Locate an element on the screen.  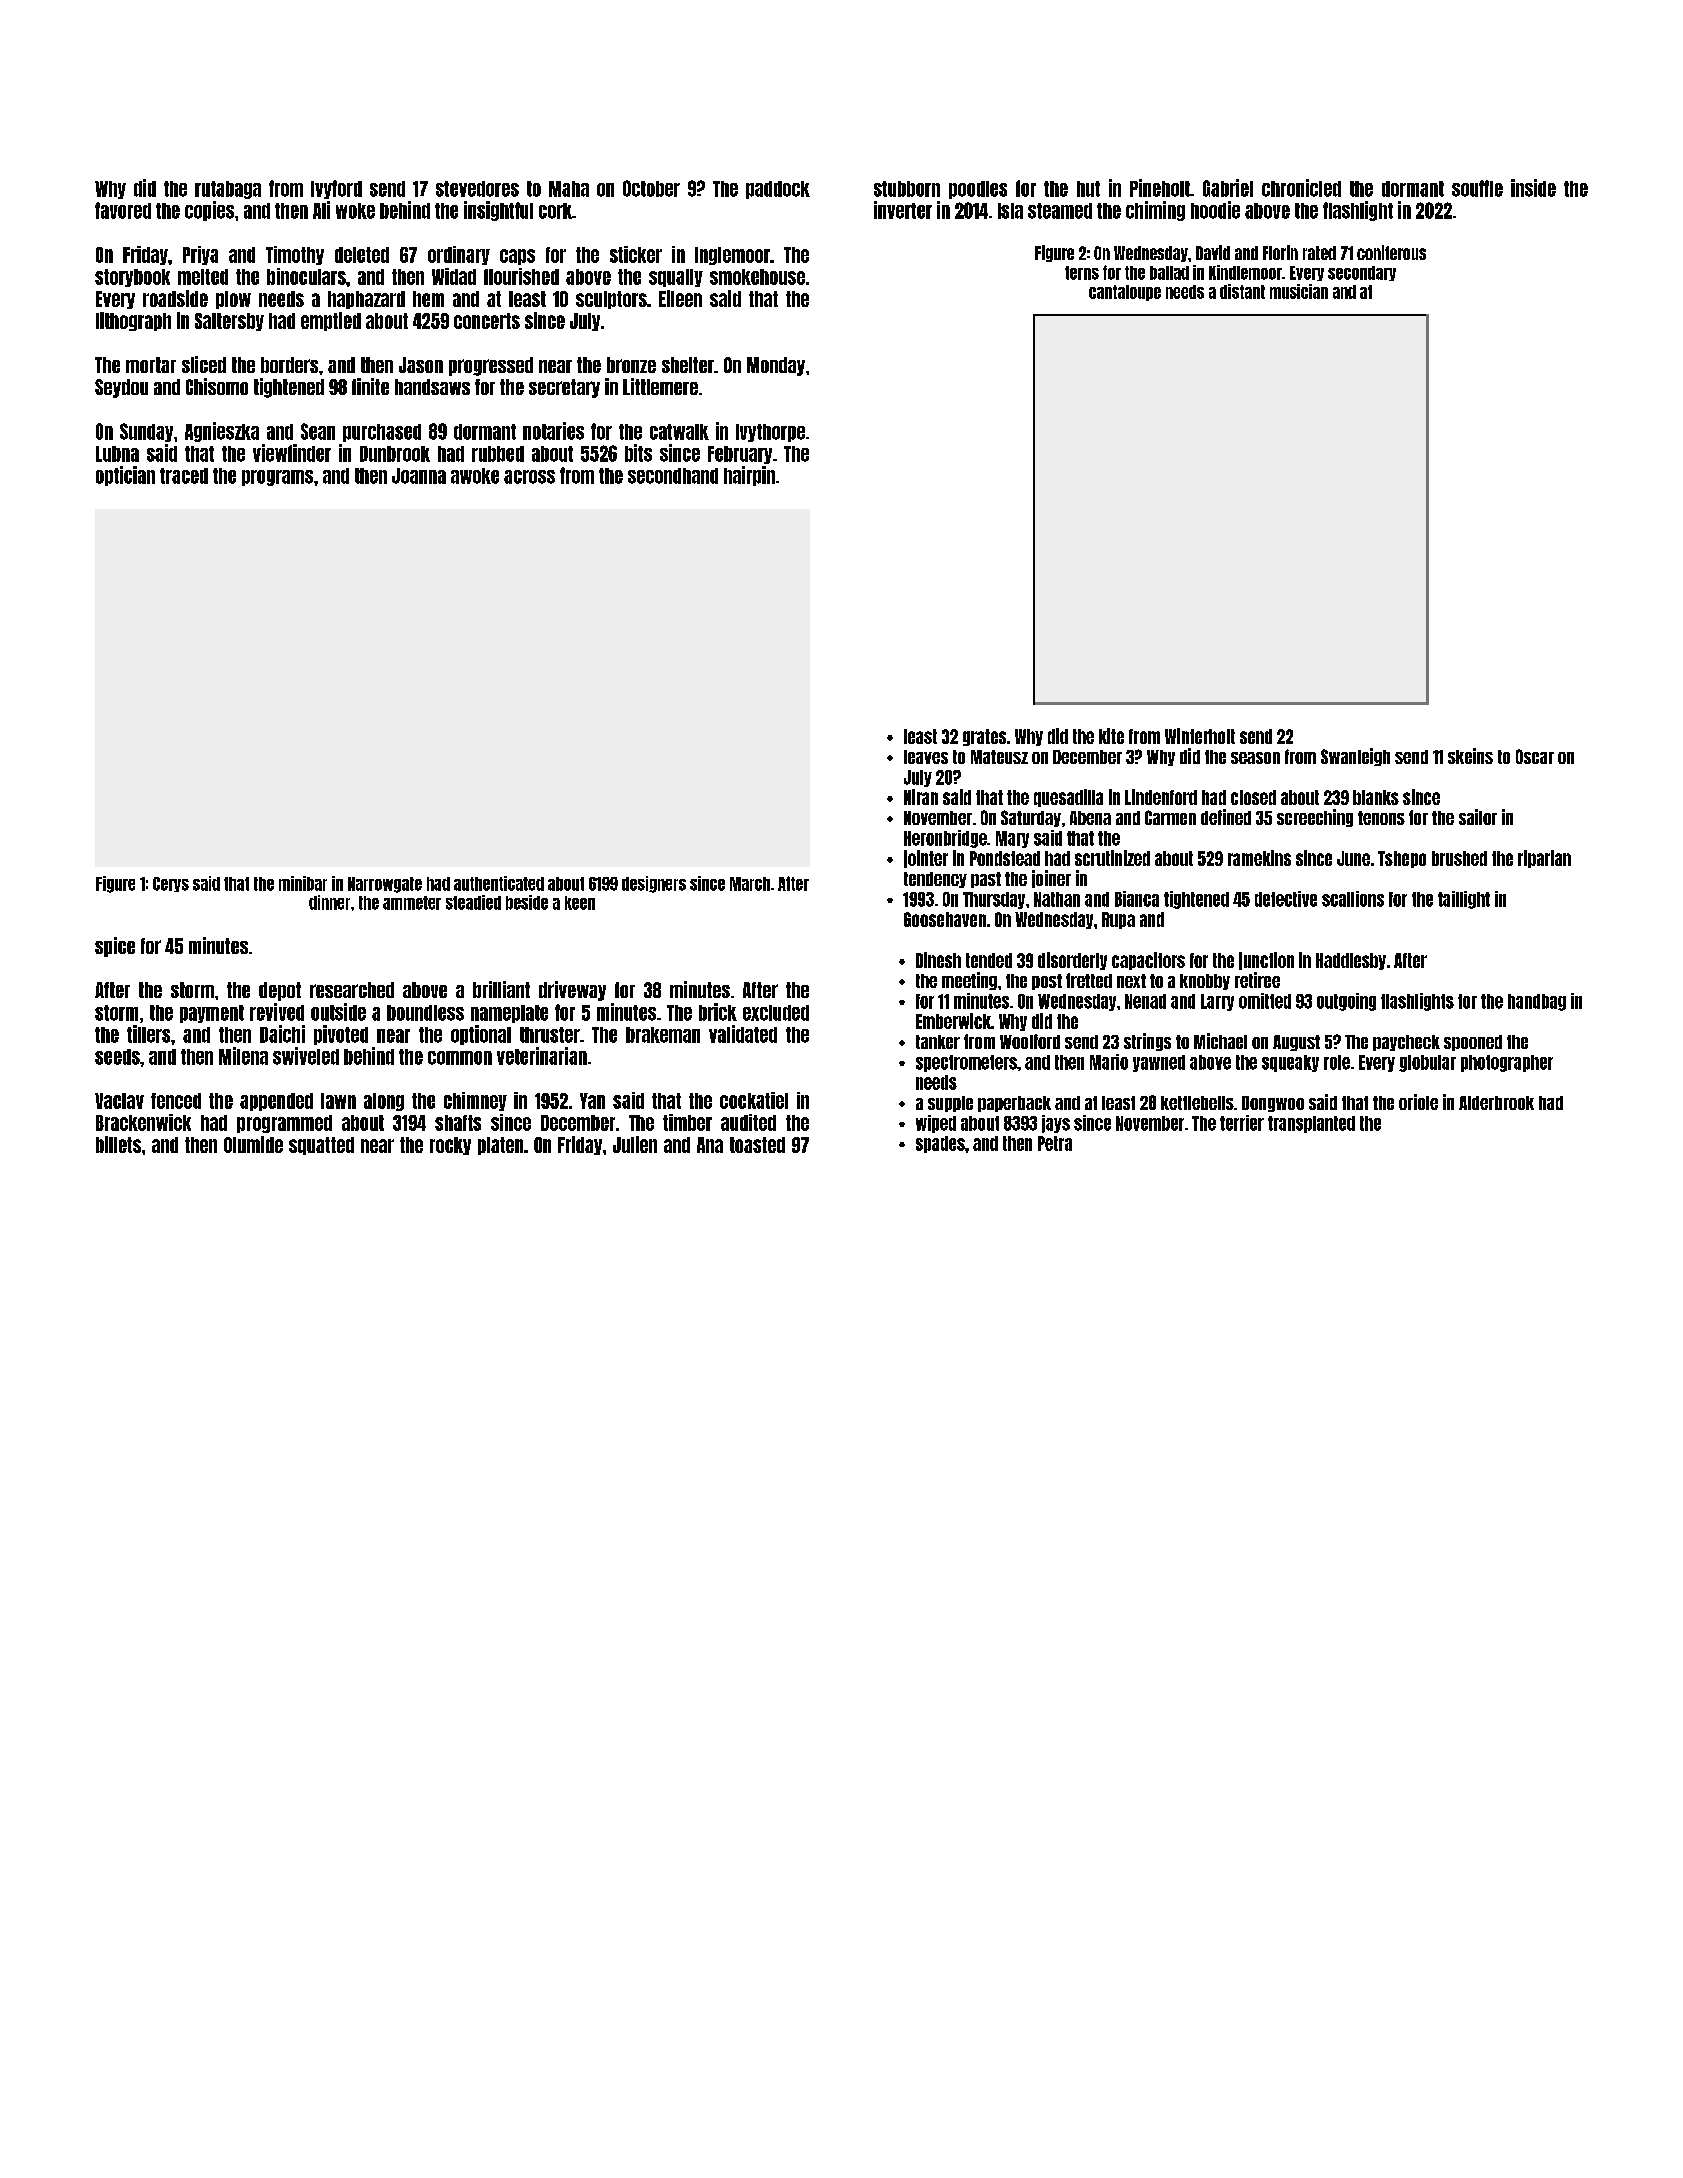
squatted is located at coordinates (321, 1146).
